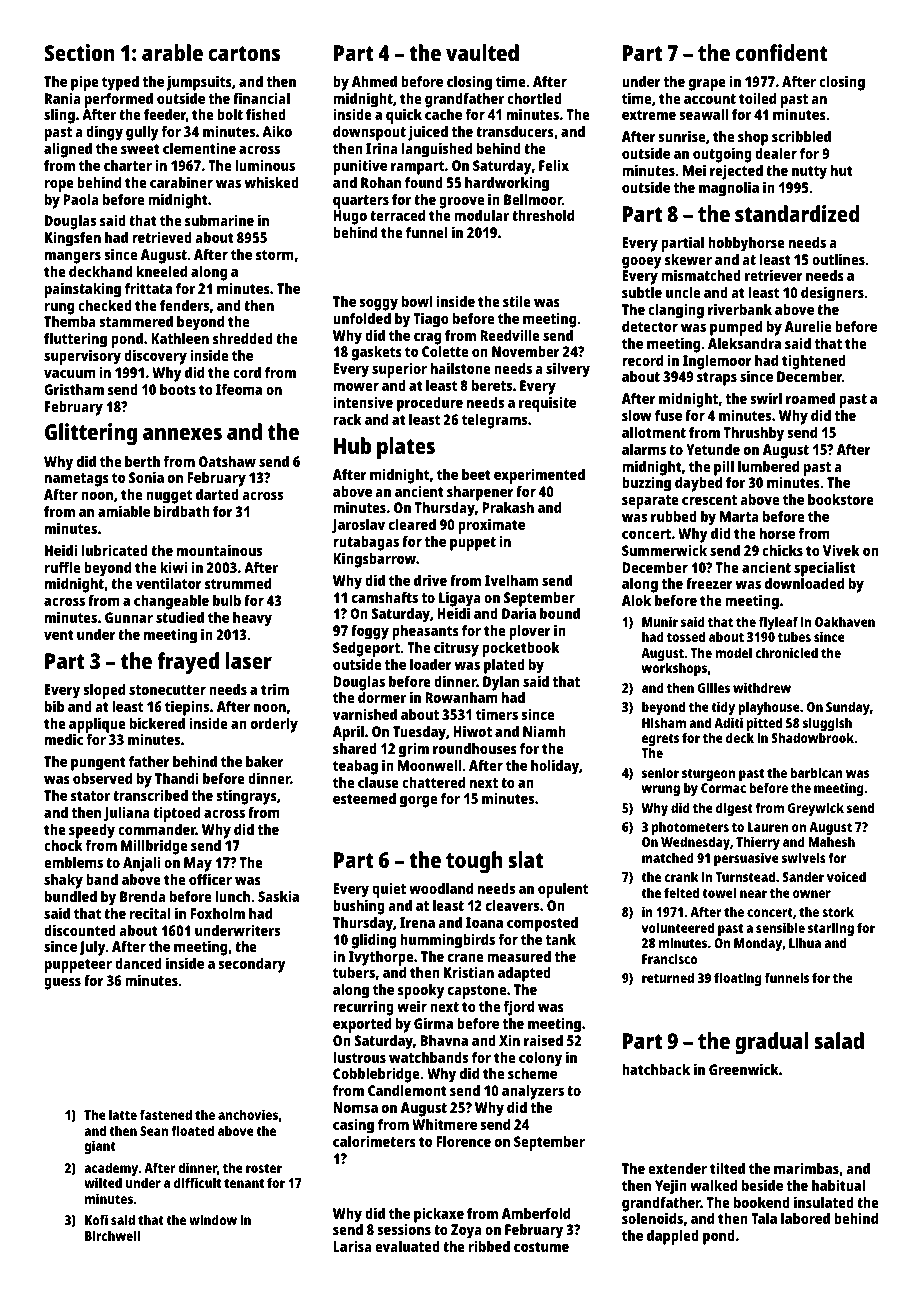  What do you see at coordinates (816, 772) in the screenshot?
I see `barbican` at bounding box center [816, 772].
